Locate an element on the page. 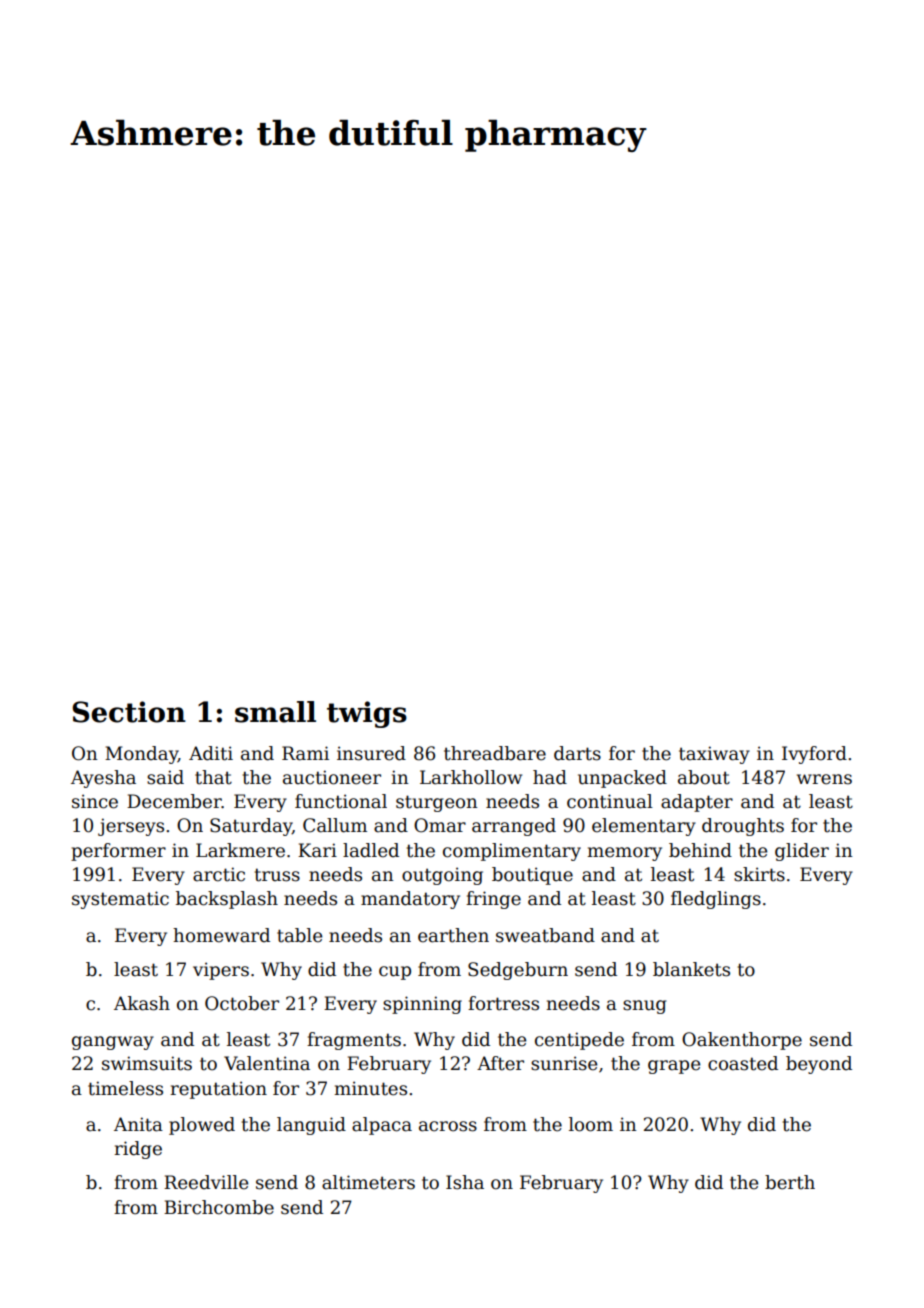  Oakenthorpe is located at coordinates (742, 1041).
